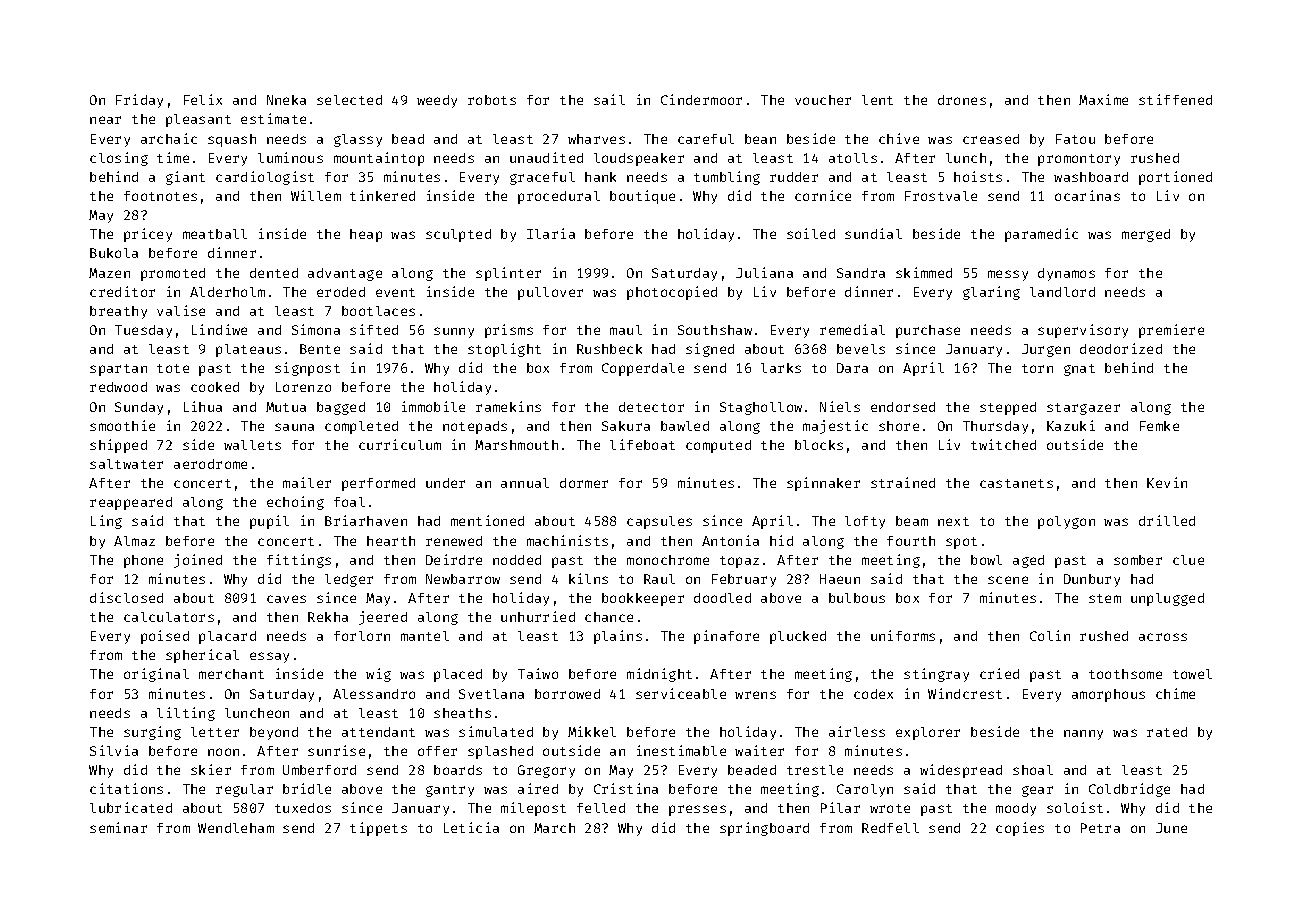 This page has height=924, width=1308. Describe the element at coordinates (823, 100) in the page. I see `voucher` at that location.
